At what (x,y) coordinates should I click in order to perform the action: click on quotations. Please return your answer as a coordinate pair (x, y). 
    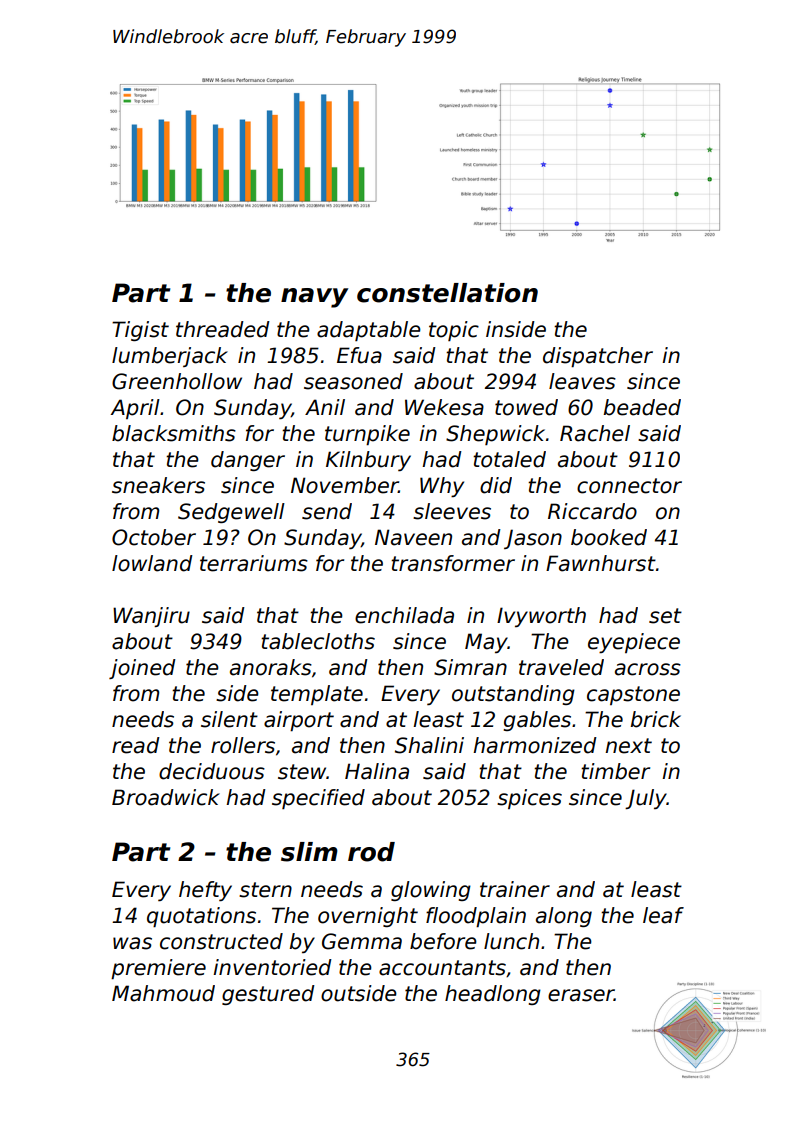
    Looking at the image, I should click on (201, 917).
